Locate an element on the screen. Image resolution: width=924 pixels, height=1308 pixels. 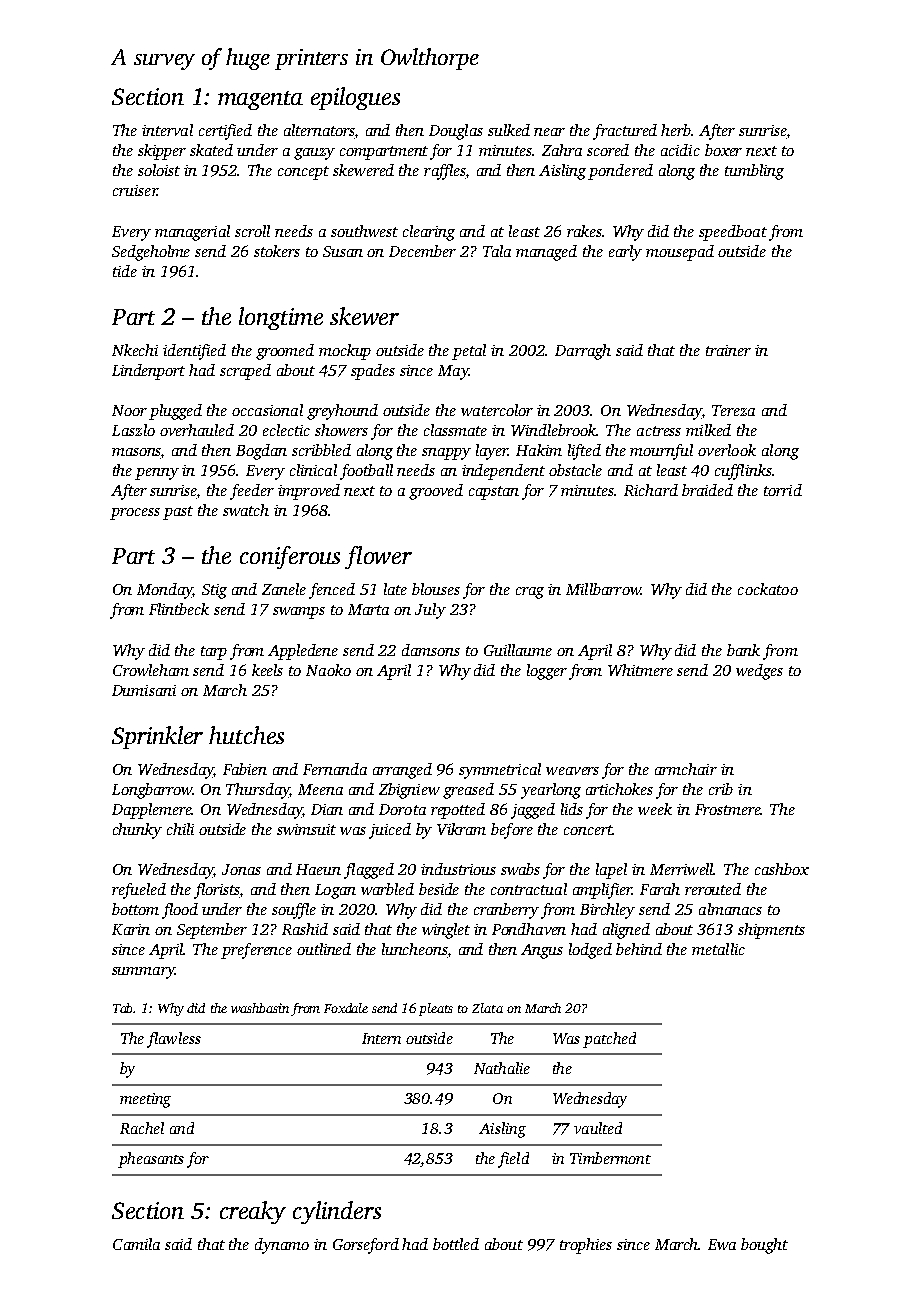
petal is located at coordinates (469, 352).
